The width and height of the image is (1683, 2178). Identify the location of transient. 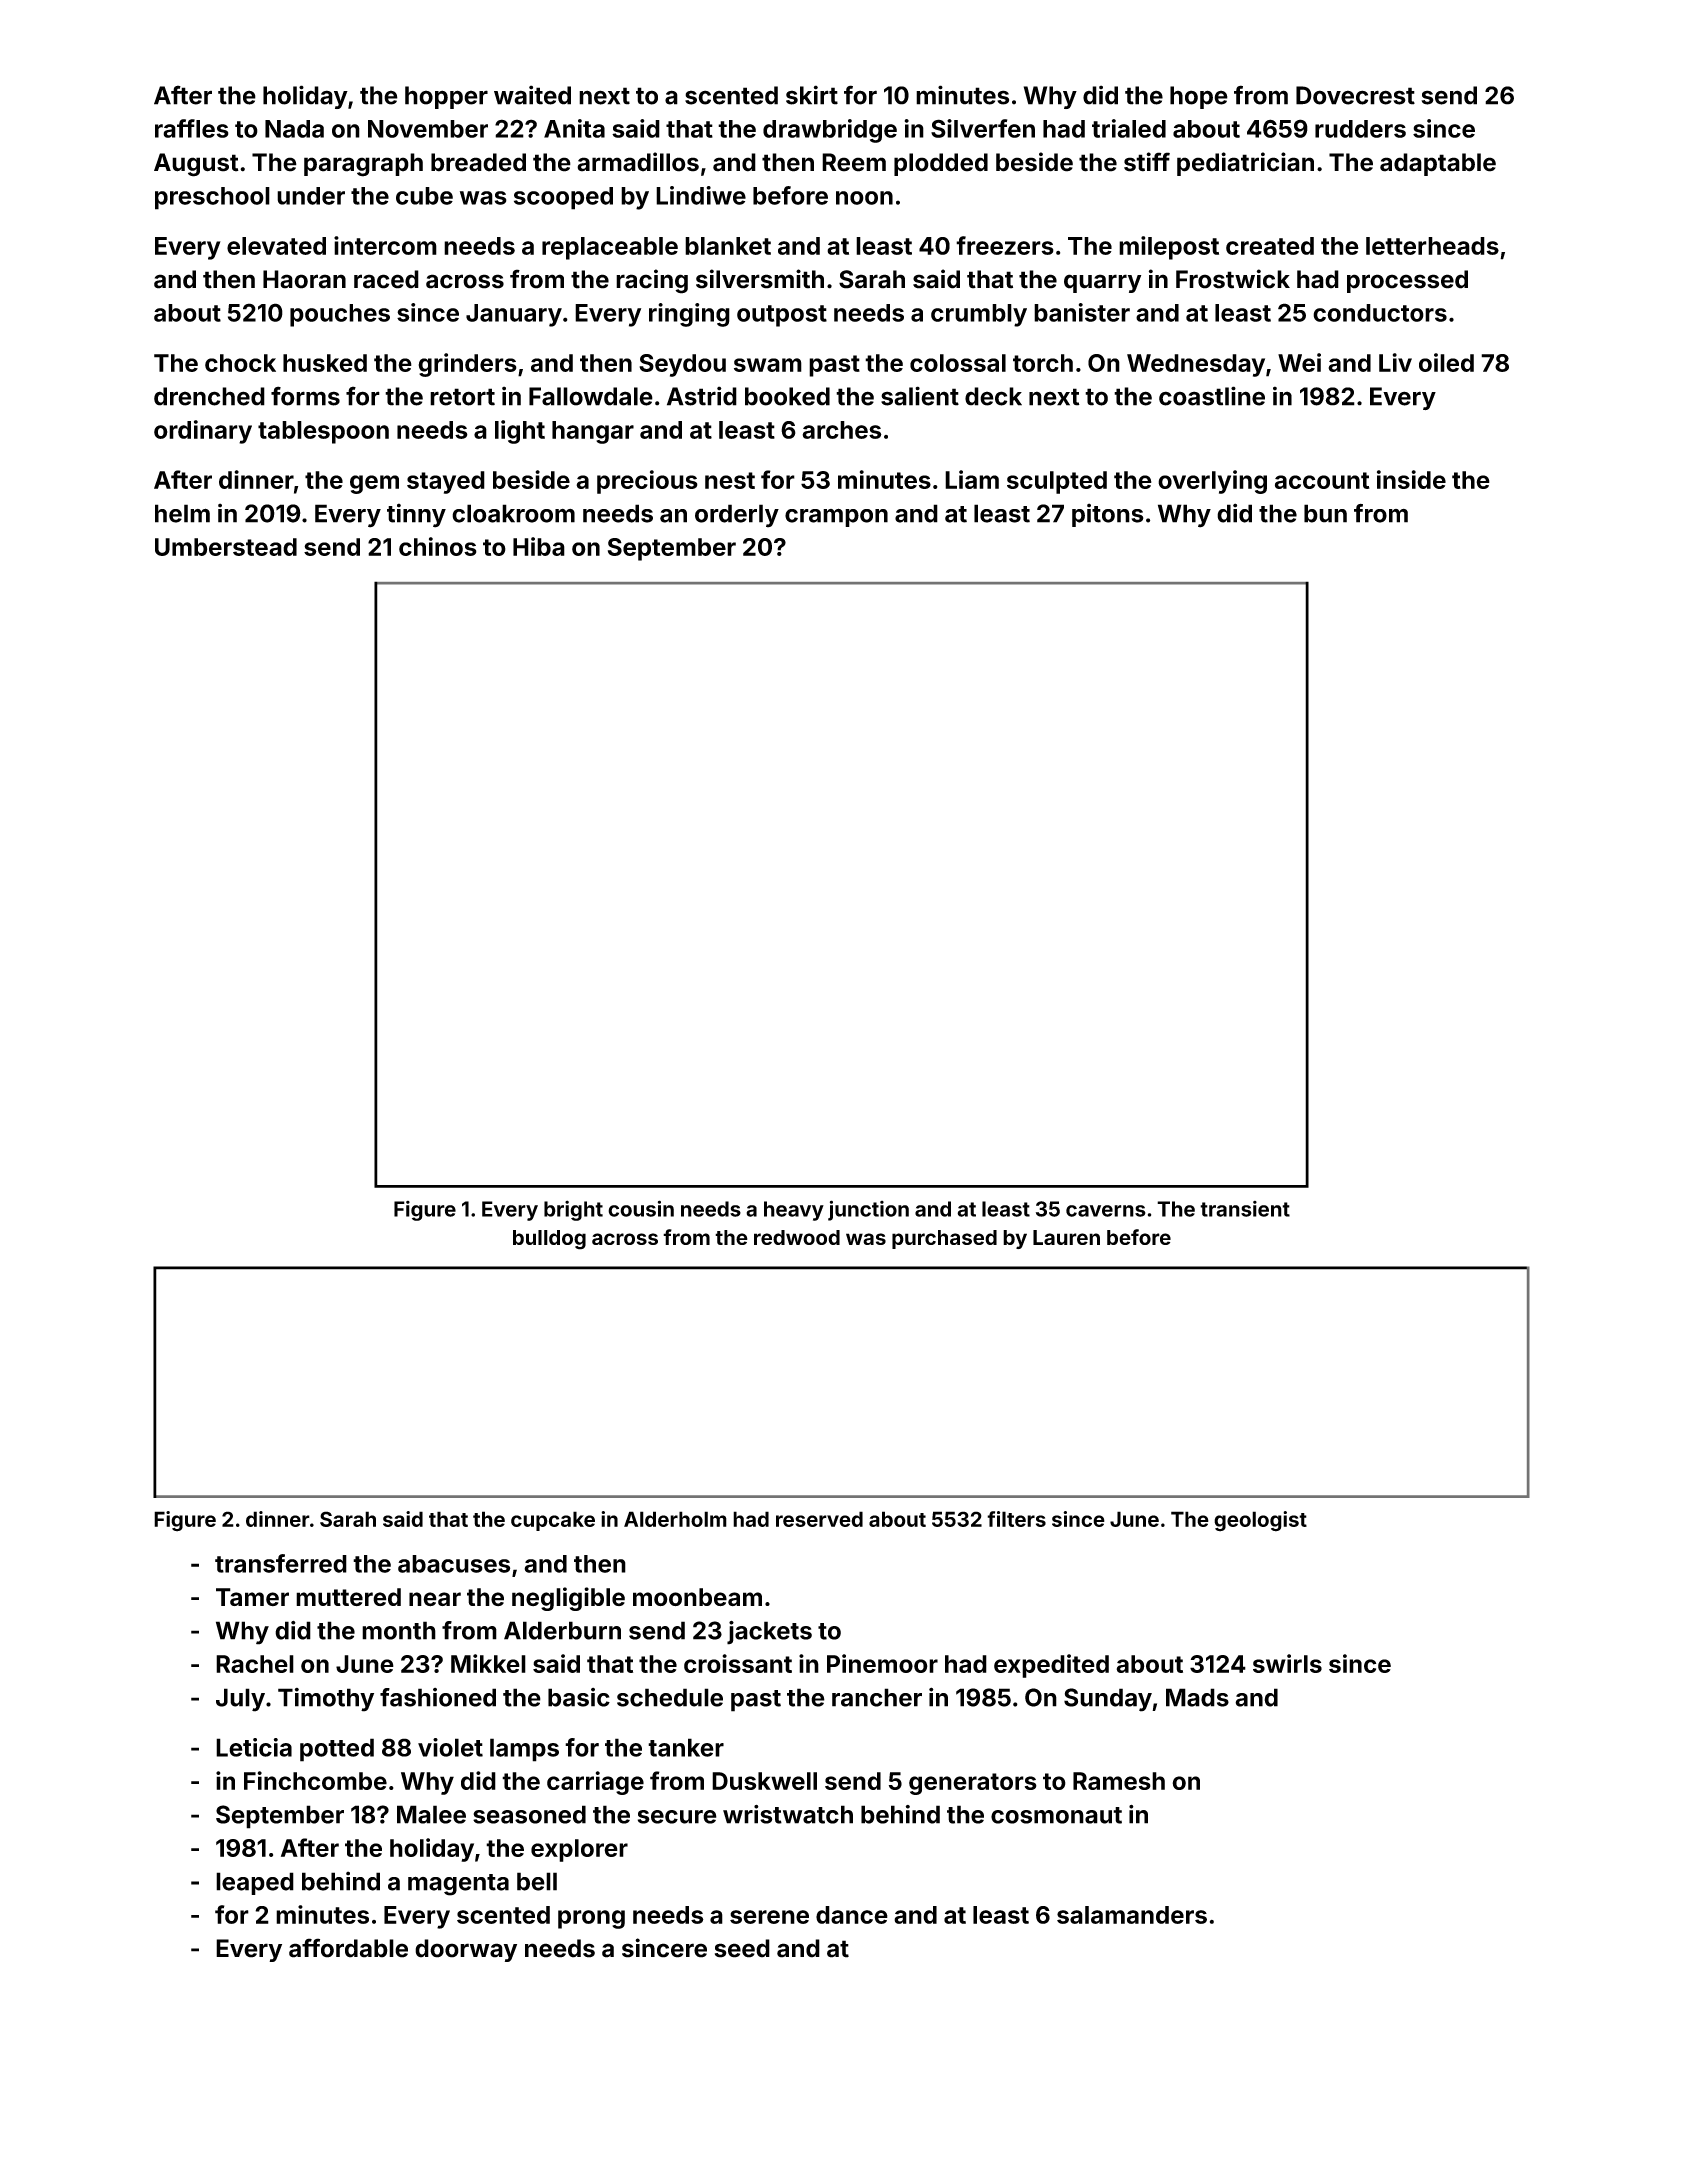
(1245, 1209).
